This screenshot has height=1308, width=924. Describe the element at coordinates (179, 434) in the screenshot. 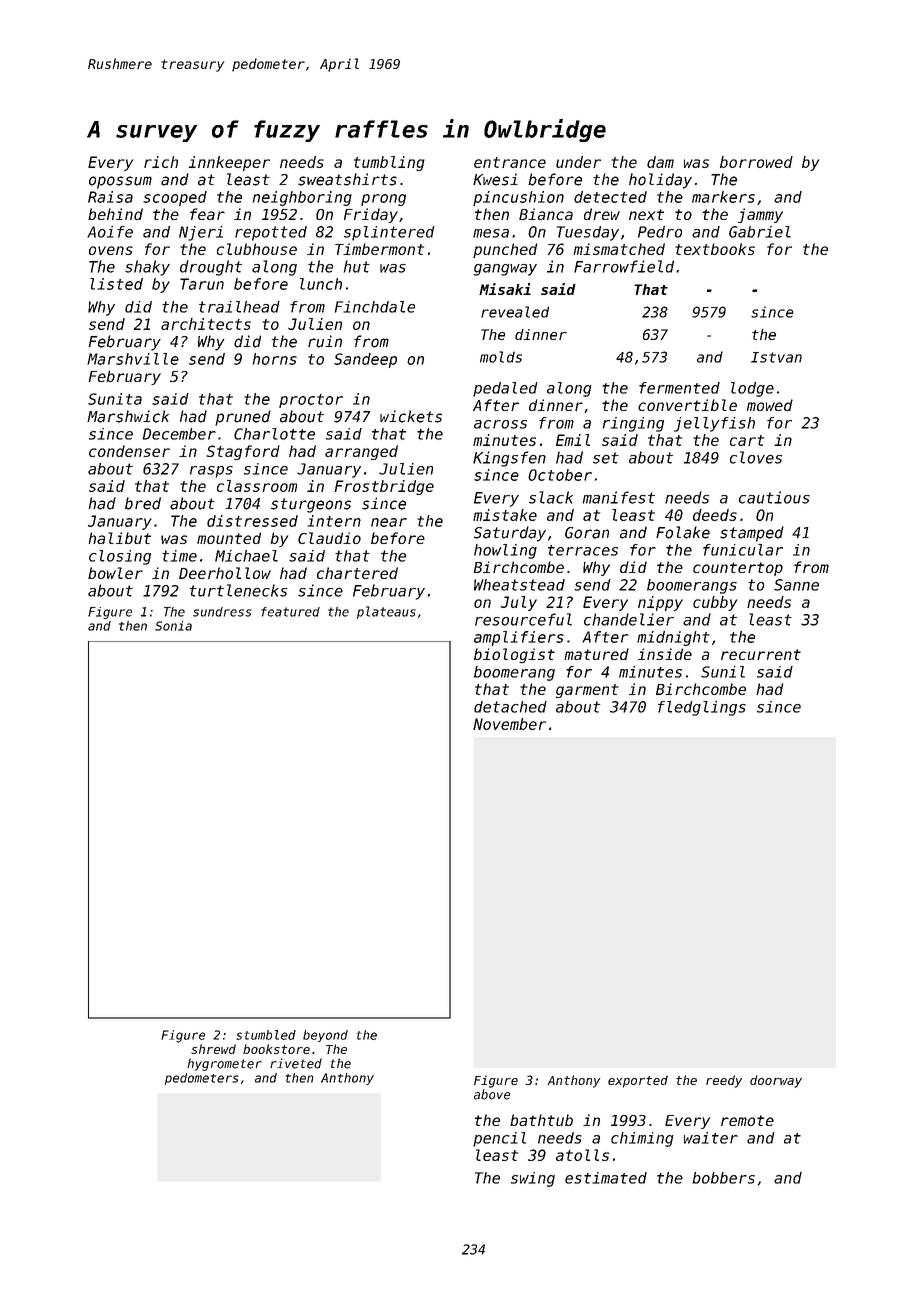

I see `December` at that location.
